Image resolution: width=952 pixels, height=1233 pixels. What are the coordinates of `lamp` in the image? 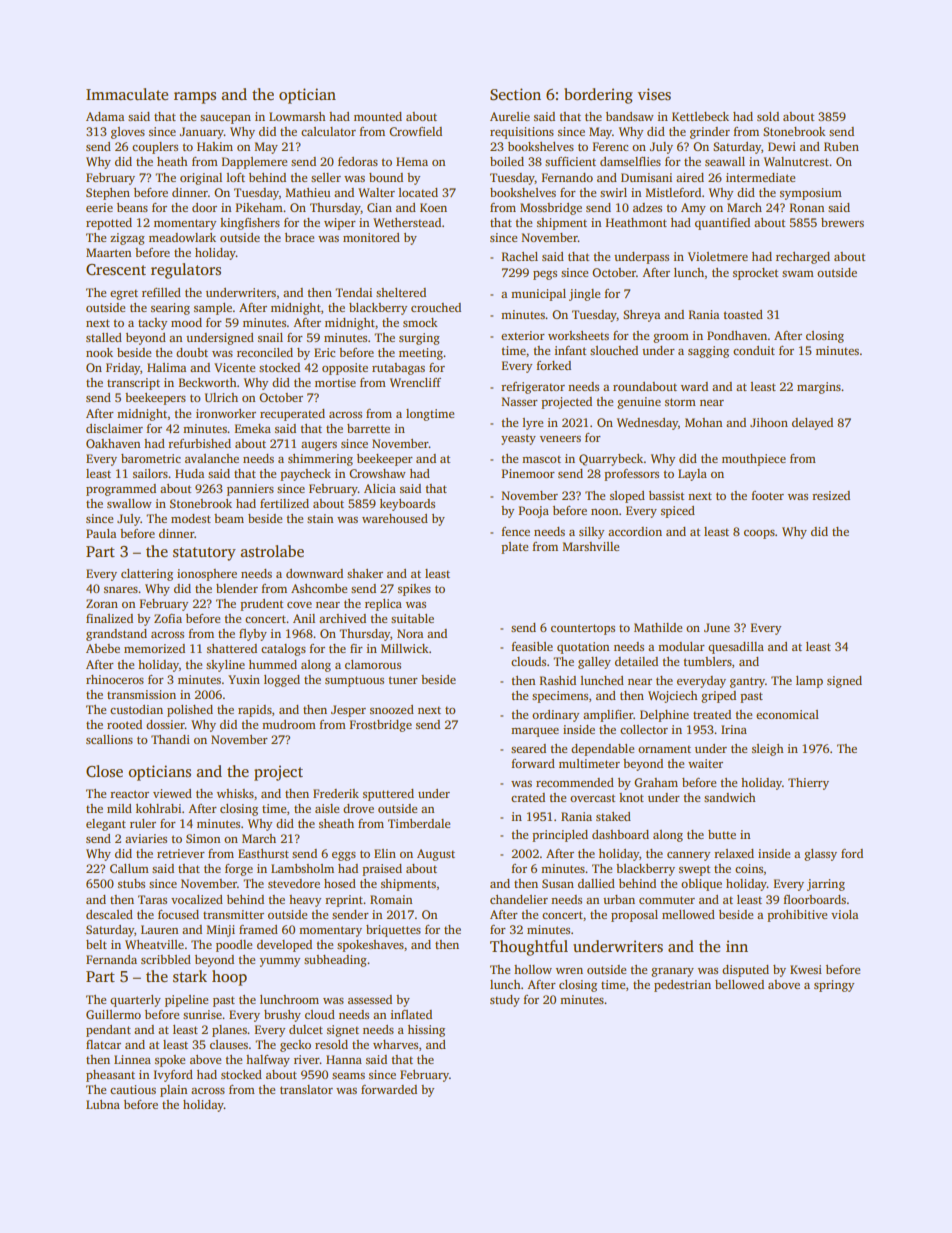 It's located at (809, 682).
